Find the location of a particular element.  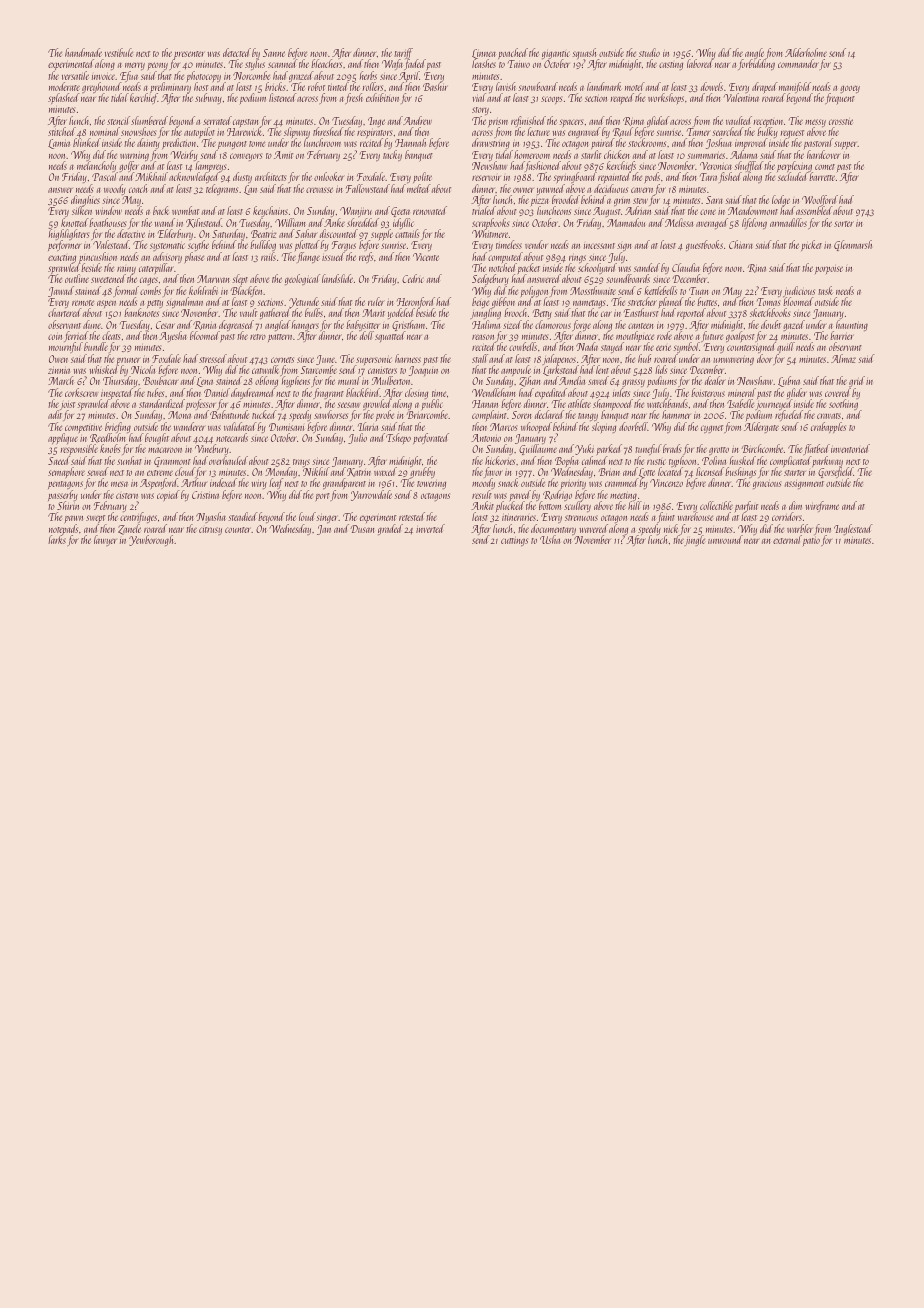

barrette is located at coordinates (822, 177).
